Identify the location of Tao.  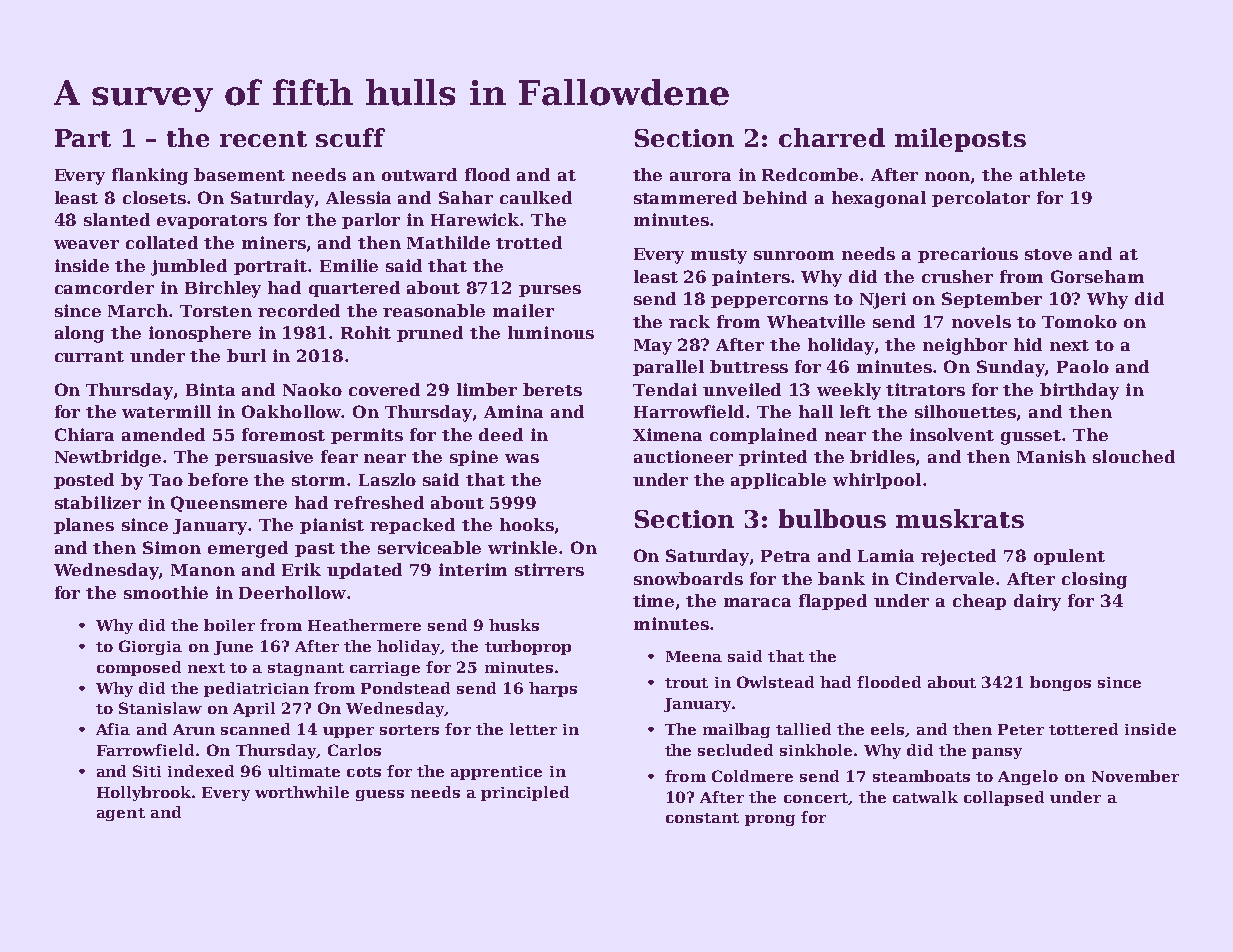
(166, 480).
